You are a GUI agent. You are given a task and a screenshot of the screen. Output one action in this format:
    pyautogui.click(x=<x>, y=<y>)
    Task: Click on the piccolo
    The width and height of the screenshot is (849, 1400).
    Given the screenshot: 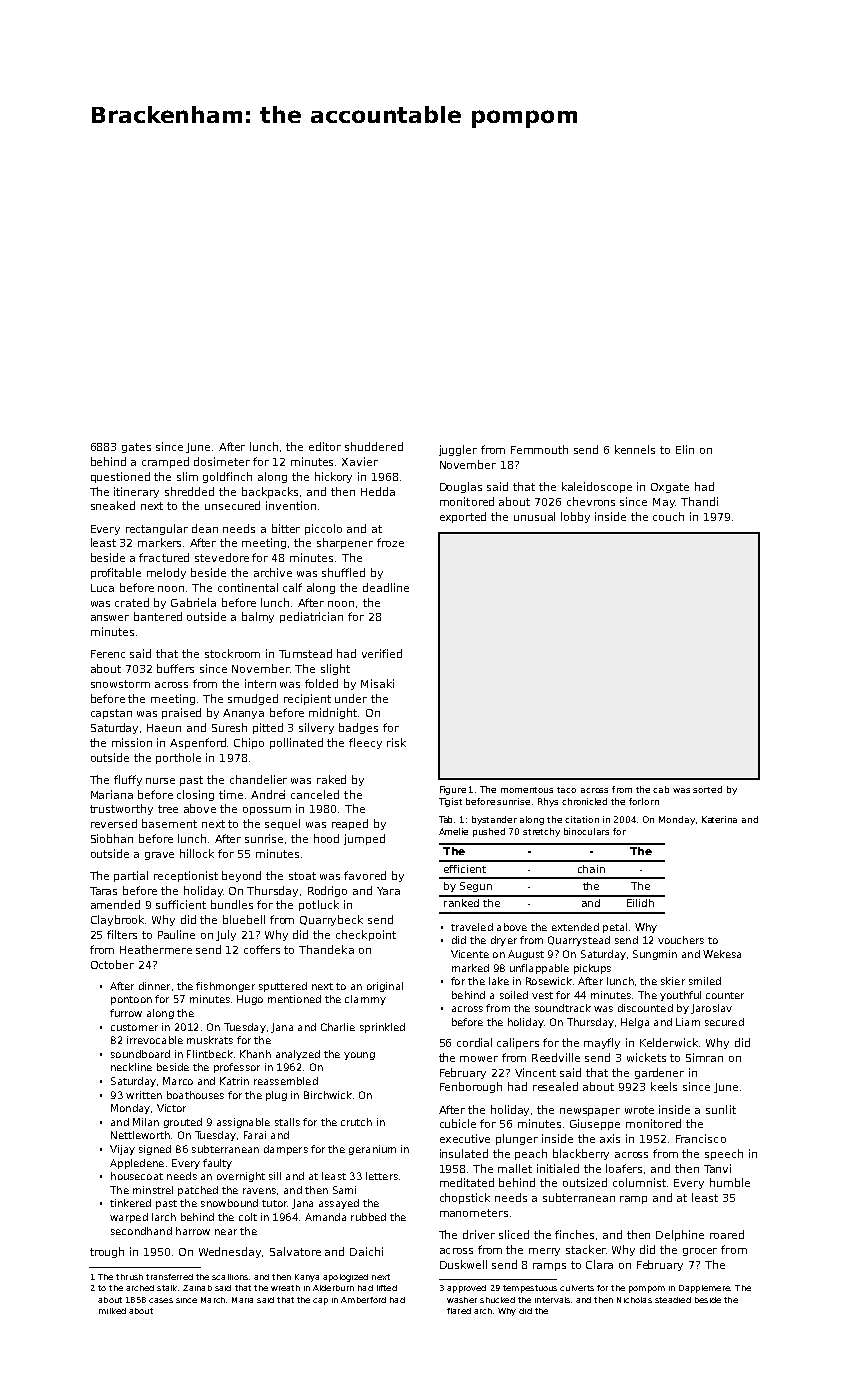 What is the action you would take?
    pyautogui.click(x=323, y=529)
